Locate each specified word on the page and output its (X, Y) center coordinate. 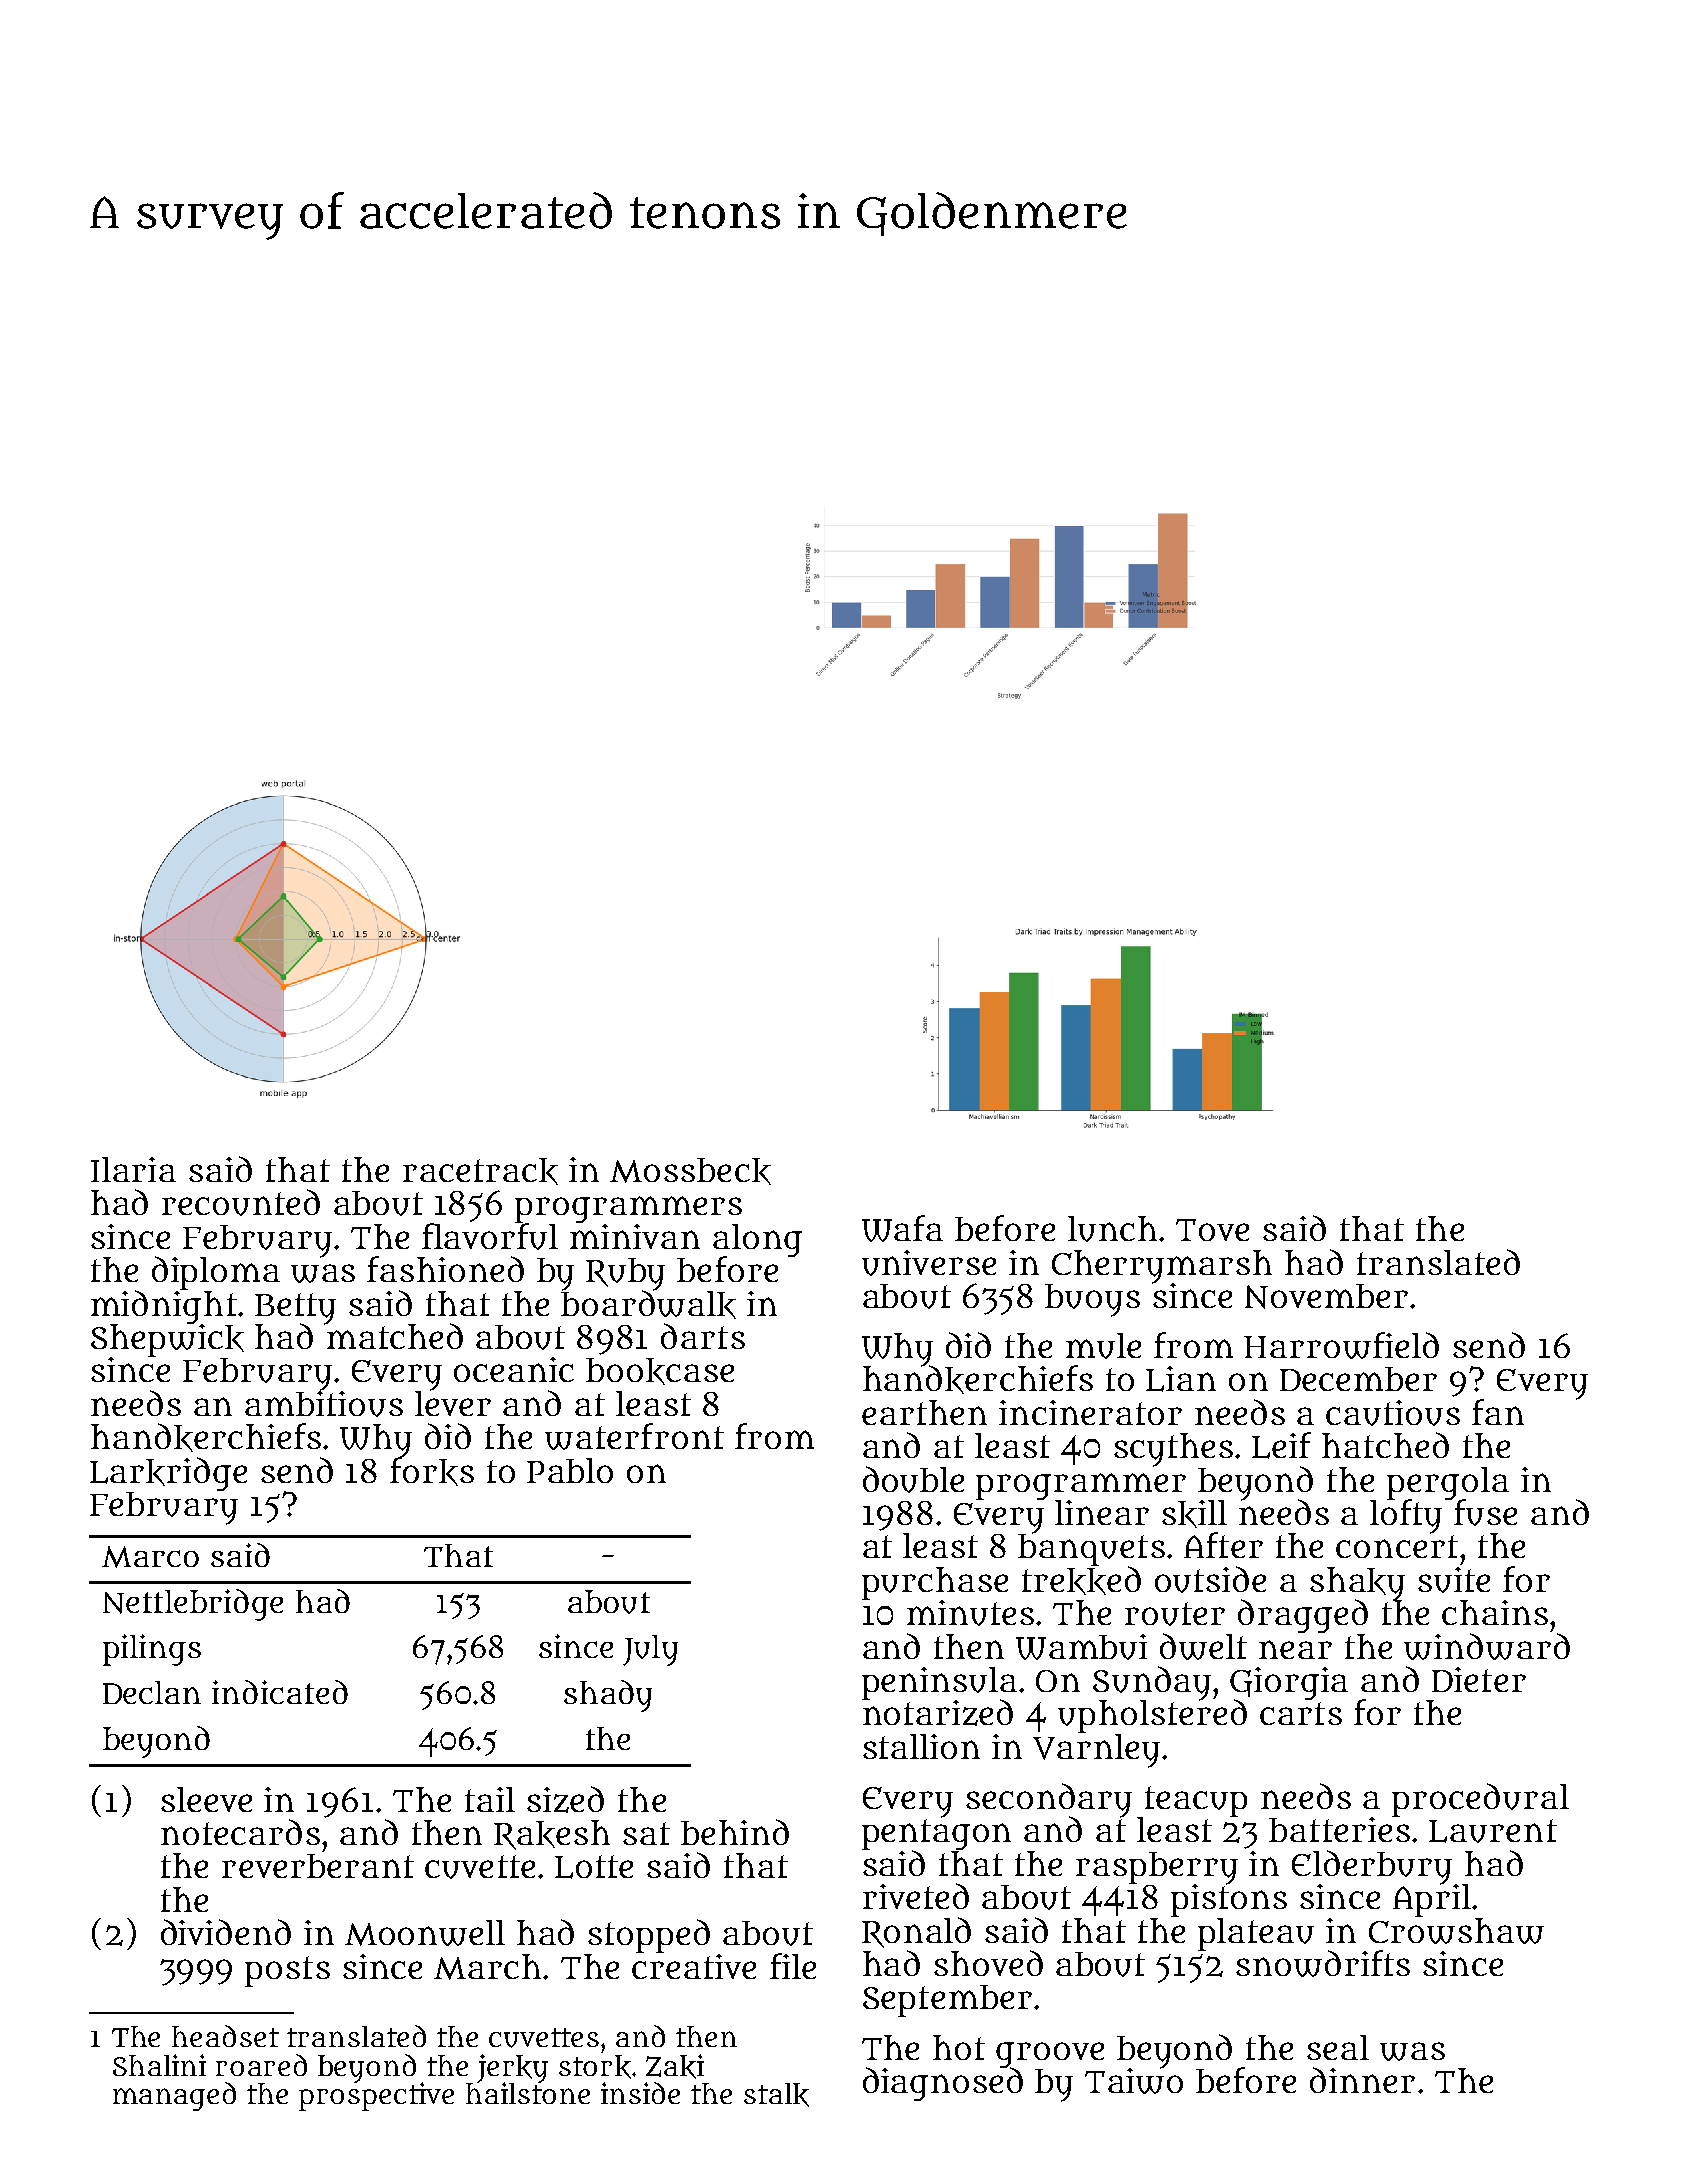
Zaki (675, 2066)
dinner (1362, 2080)
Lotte (594, 1867)
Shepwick (167, 1340)
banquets (1091, 1550)
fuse (1485, 1512)
